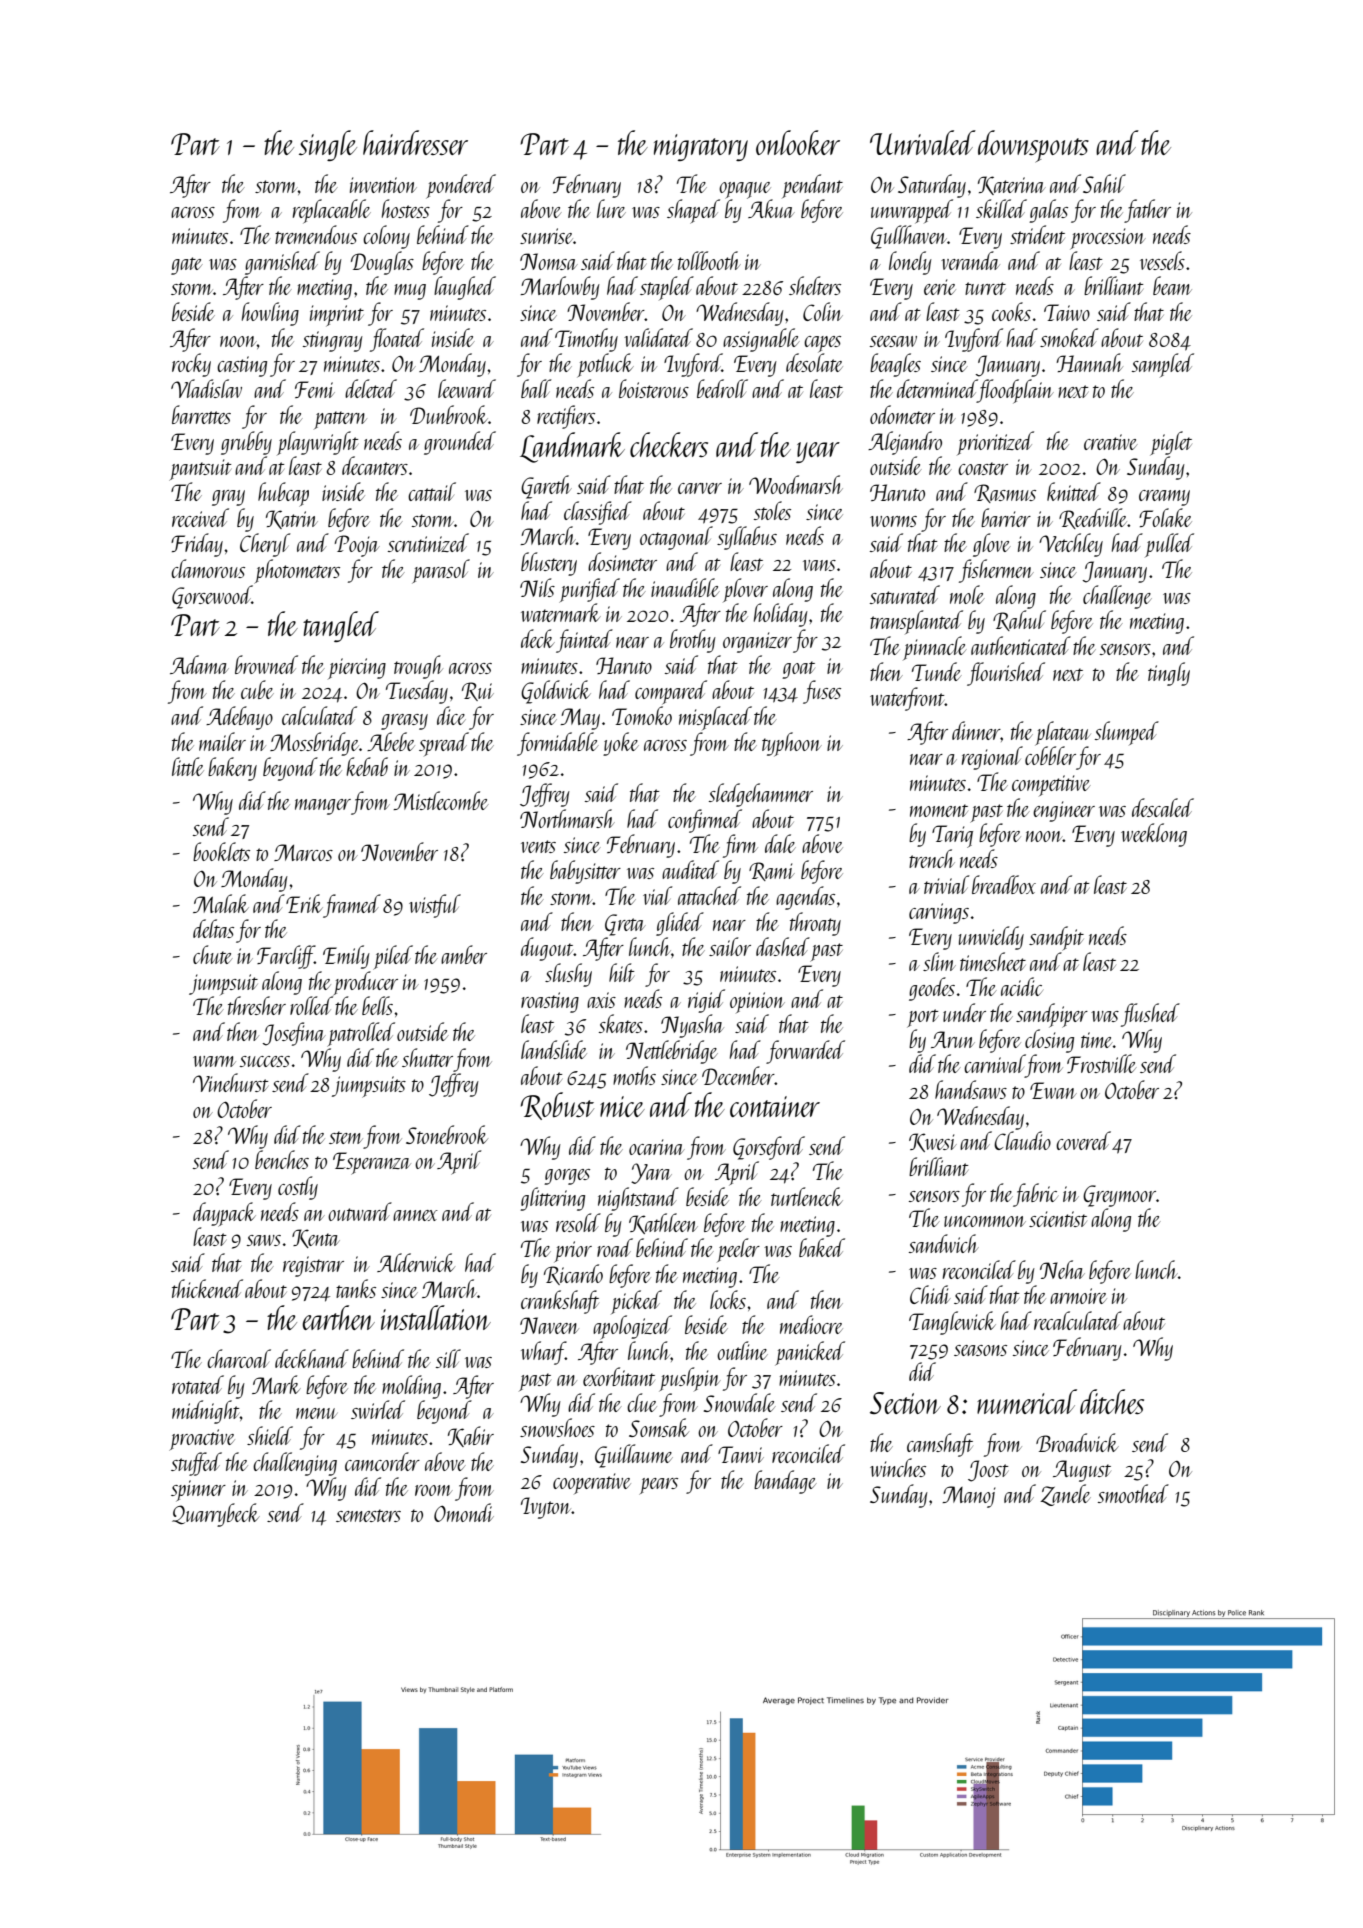 This screenshot has height=1928, width=1363. Describe the element at coordinates (441, 571) in the screenshot. I see `parasol` at that location.
